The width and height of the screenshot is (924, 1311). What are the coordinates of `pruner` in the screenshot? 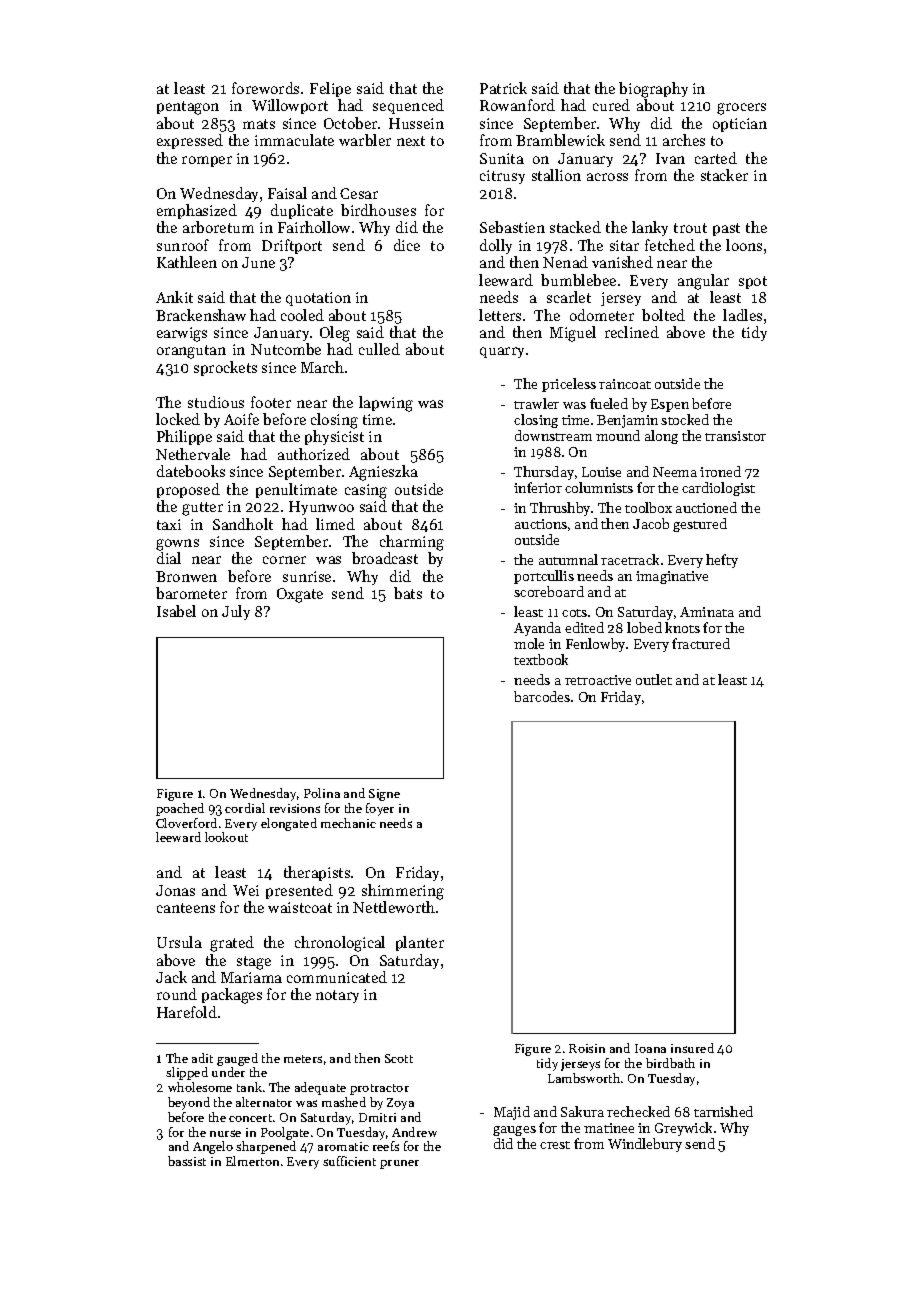 It's located at (399, 1164).
